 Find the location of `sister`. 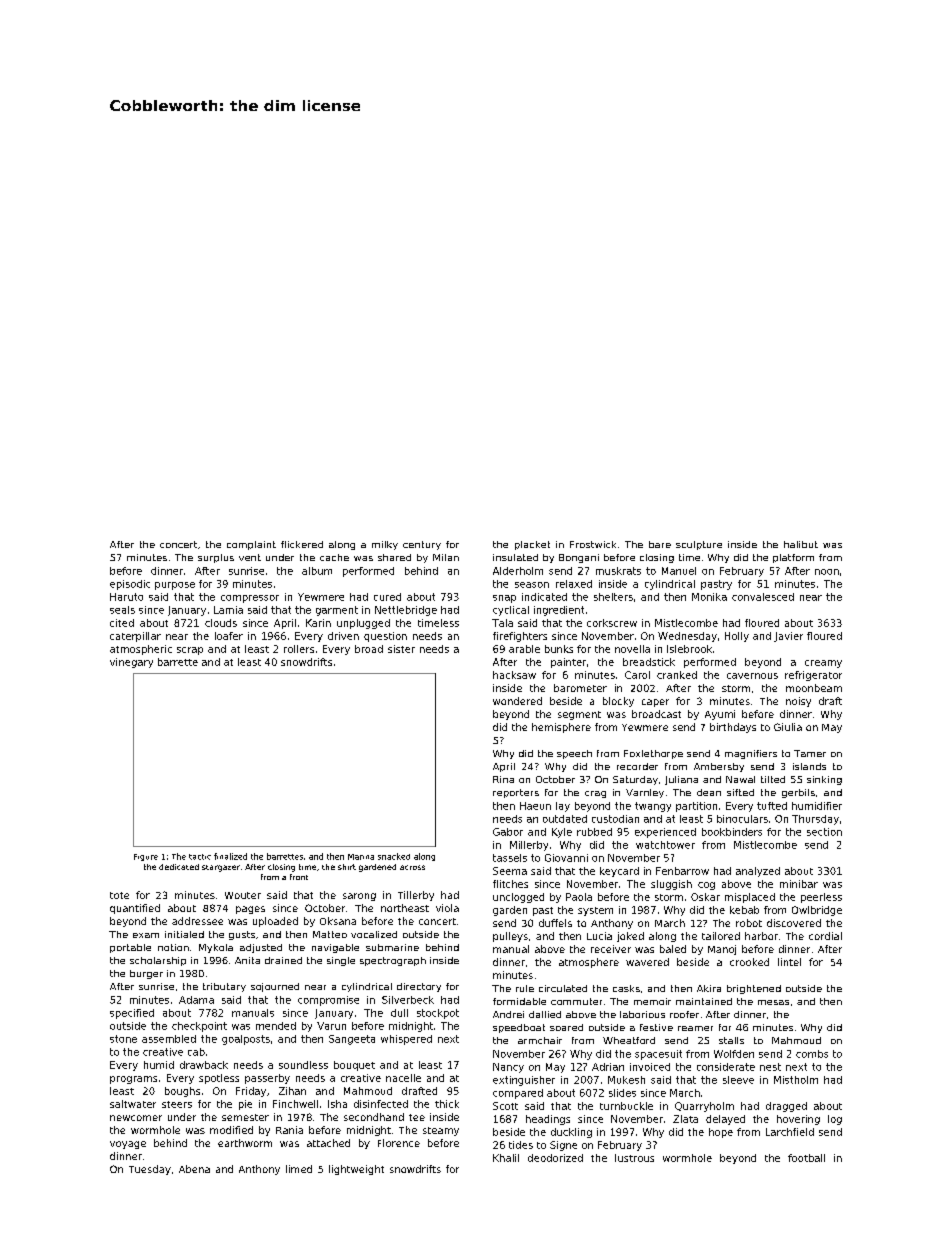

sister is located at coordinates (401, 649).
